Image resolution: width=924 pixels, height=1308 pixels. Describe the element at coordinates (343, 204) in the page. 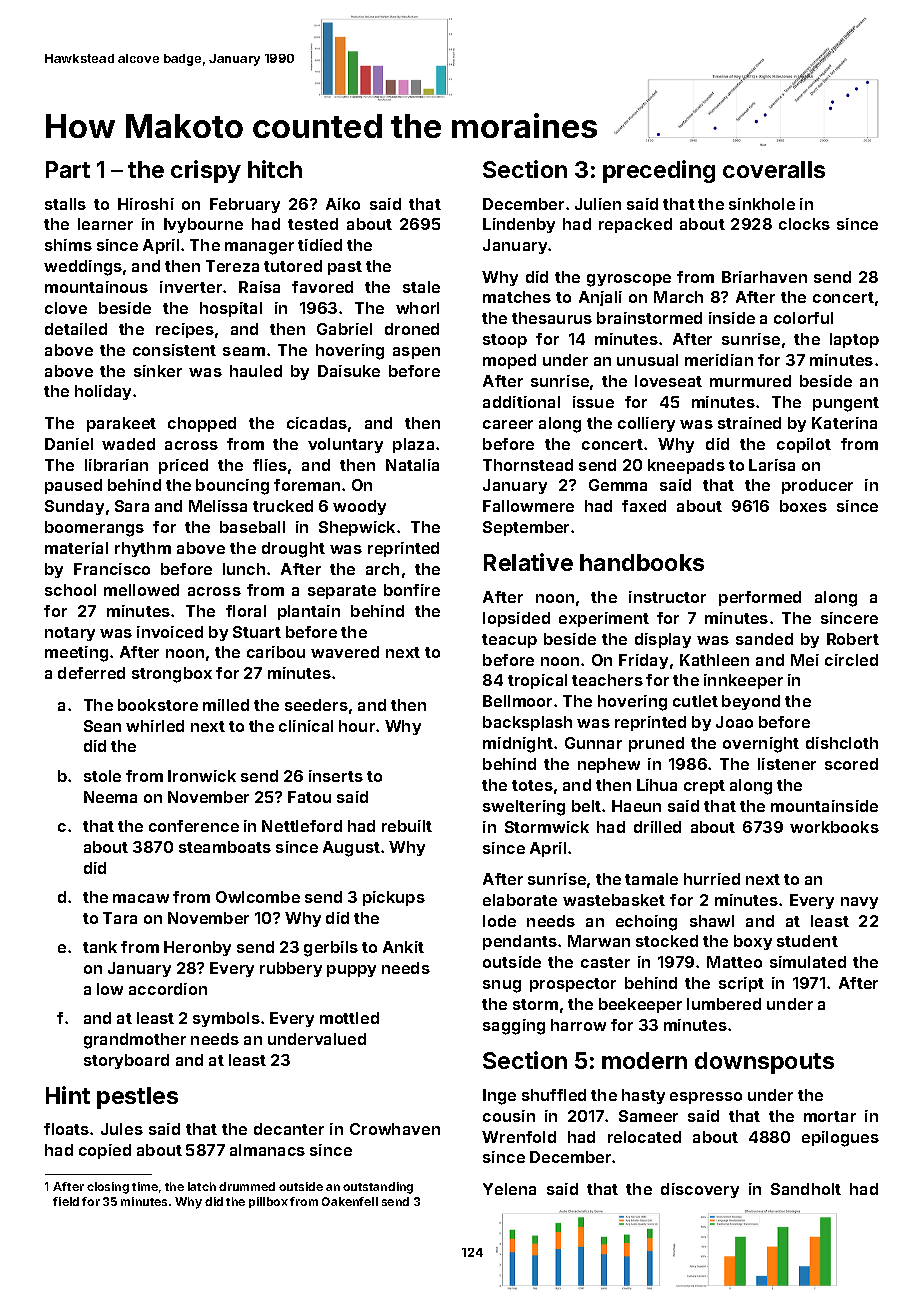

I see `Aiko` at that location.
